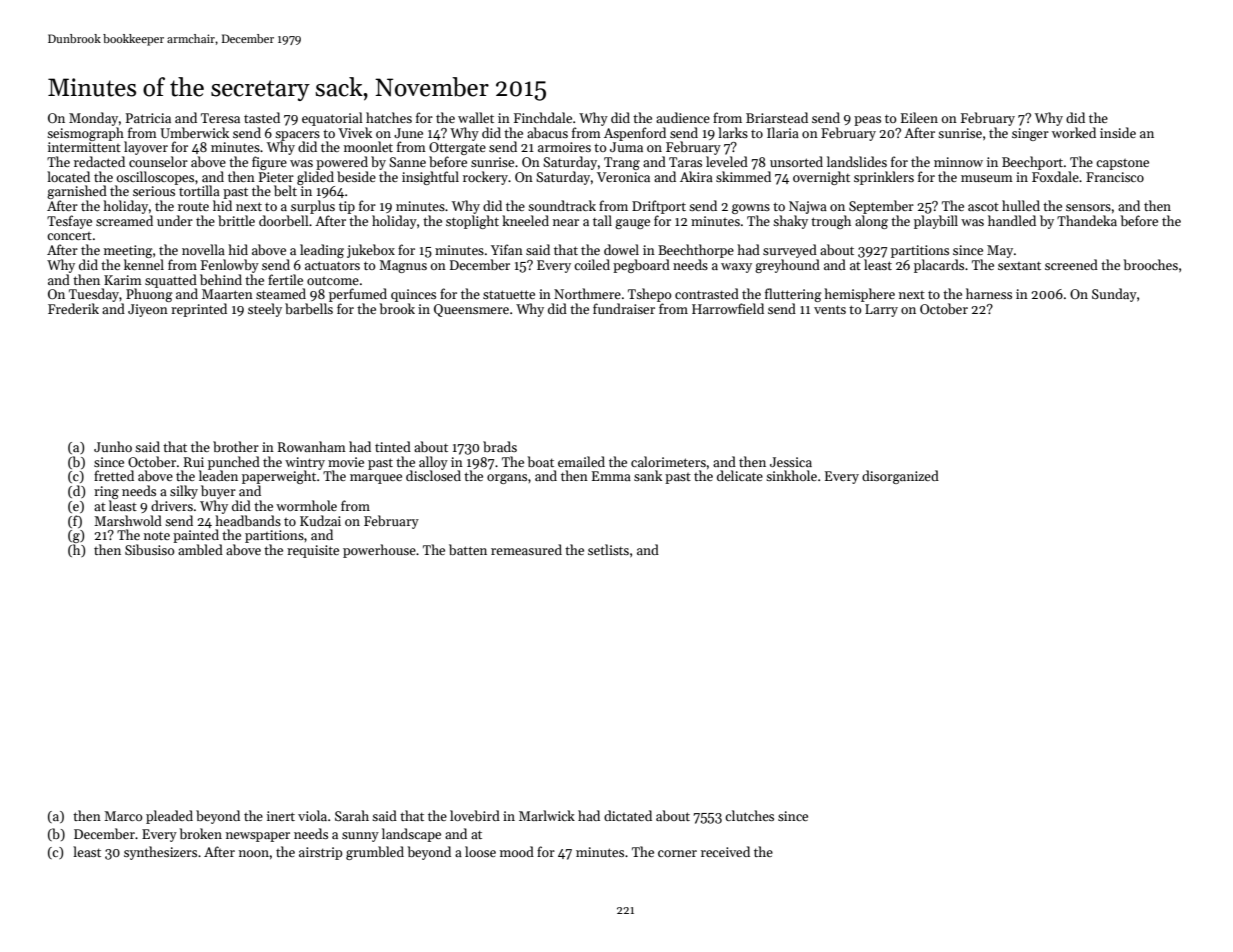  I want to click on disorganized, so click(900, 477).
